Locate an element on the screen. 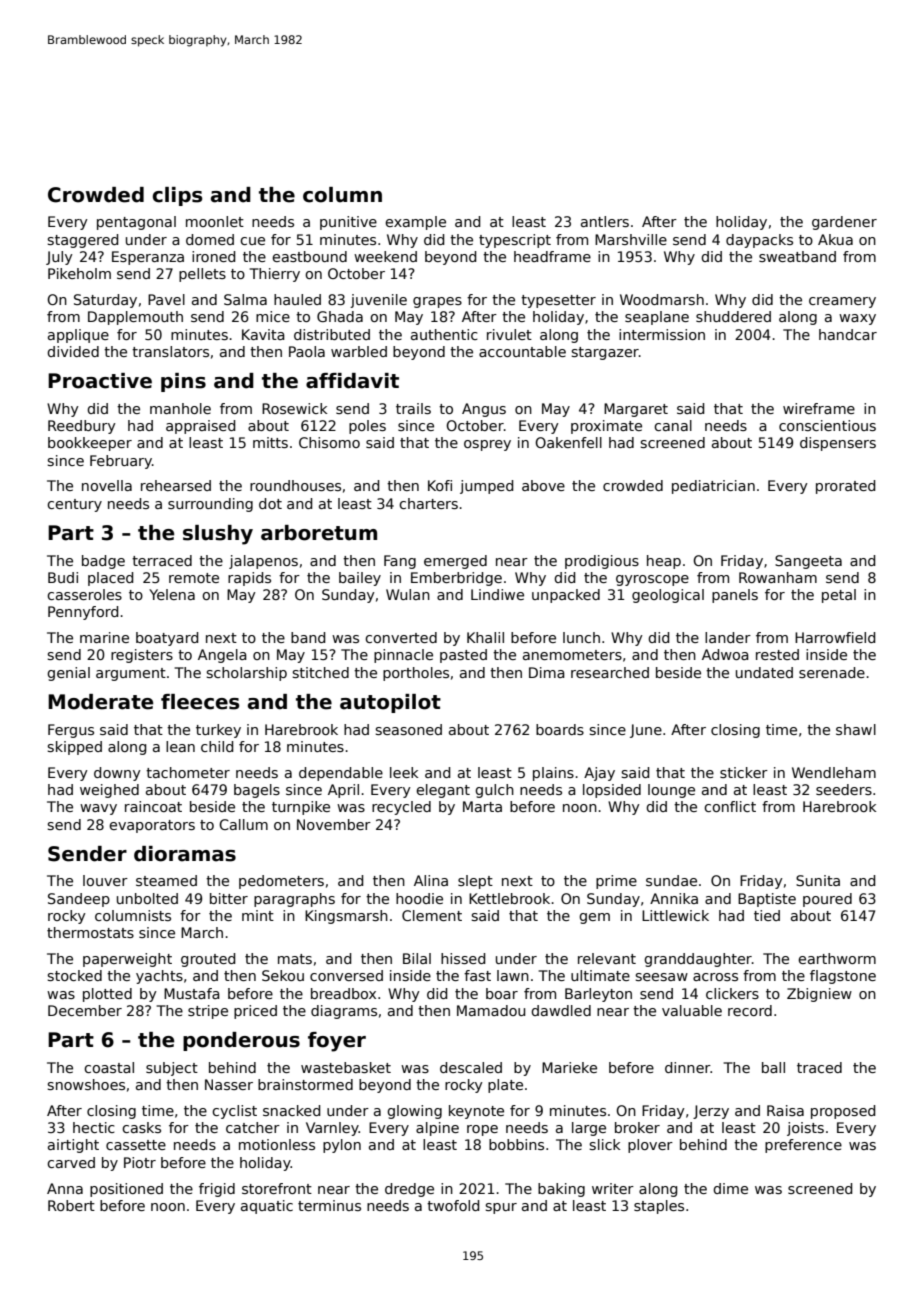 The image size is (924, 1308). Sekou is located at coordinates (283, 975).
